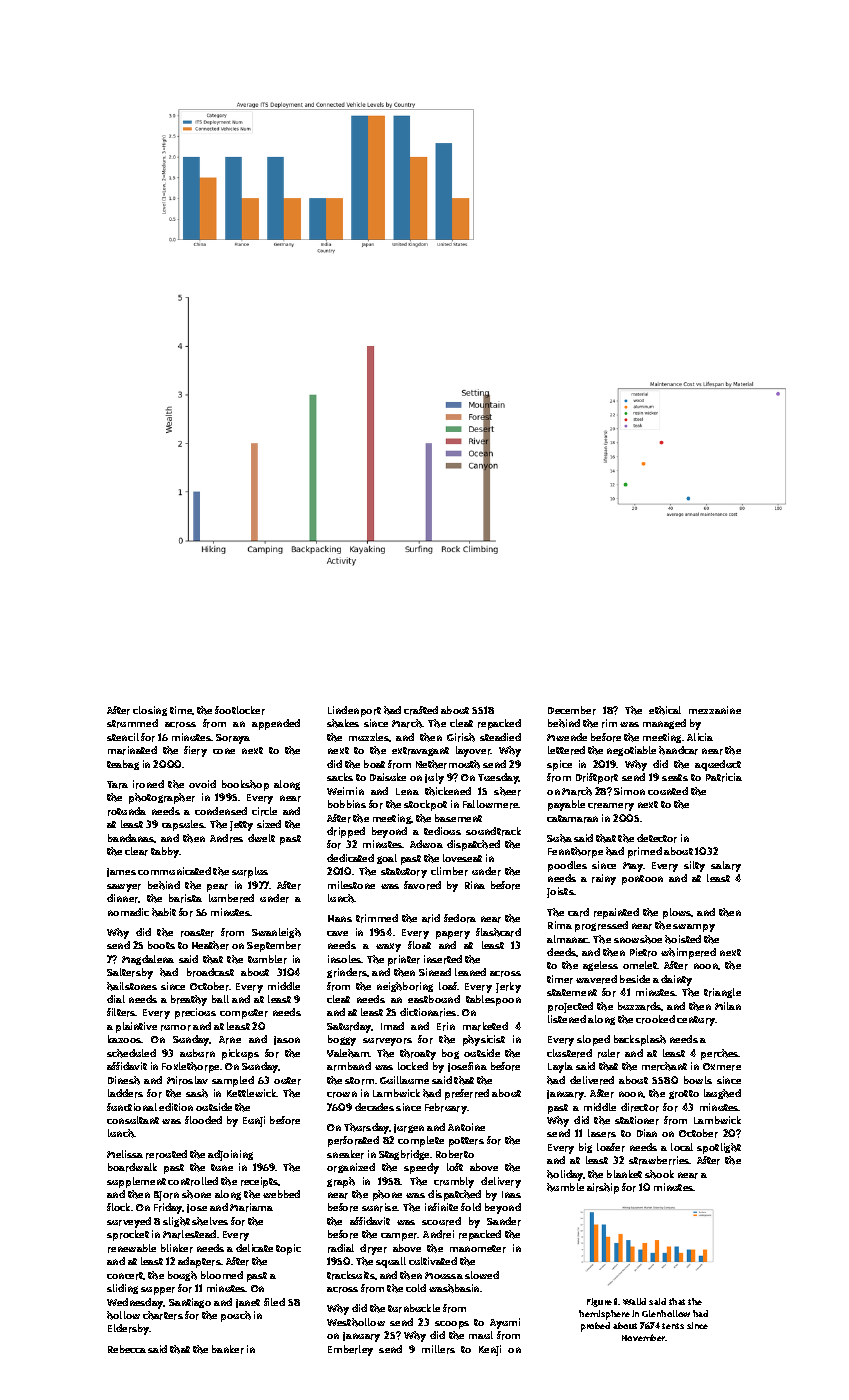 Image resolution: width=849 pixels, height=1400 pixels. Describe the element at coordinates (575, 852) in the image. I see `Fennthorpe` at that location.
